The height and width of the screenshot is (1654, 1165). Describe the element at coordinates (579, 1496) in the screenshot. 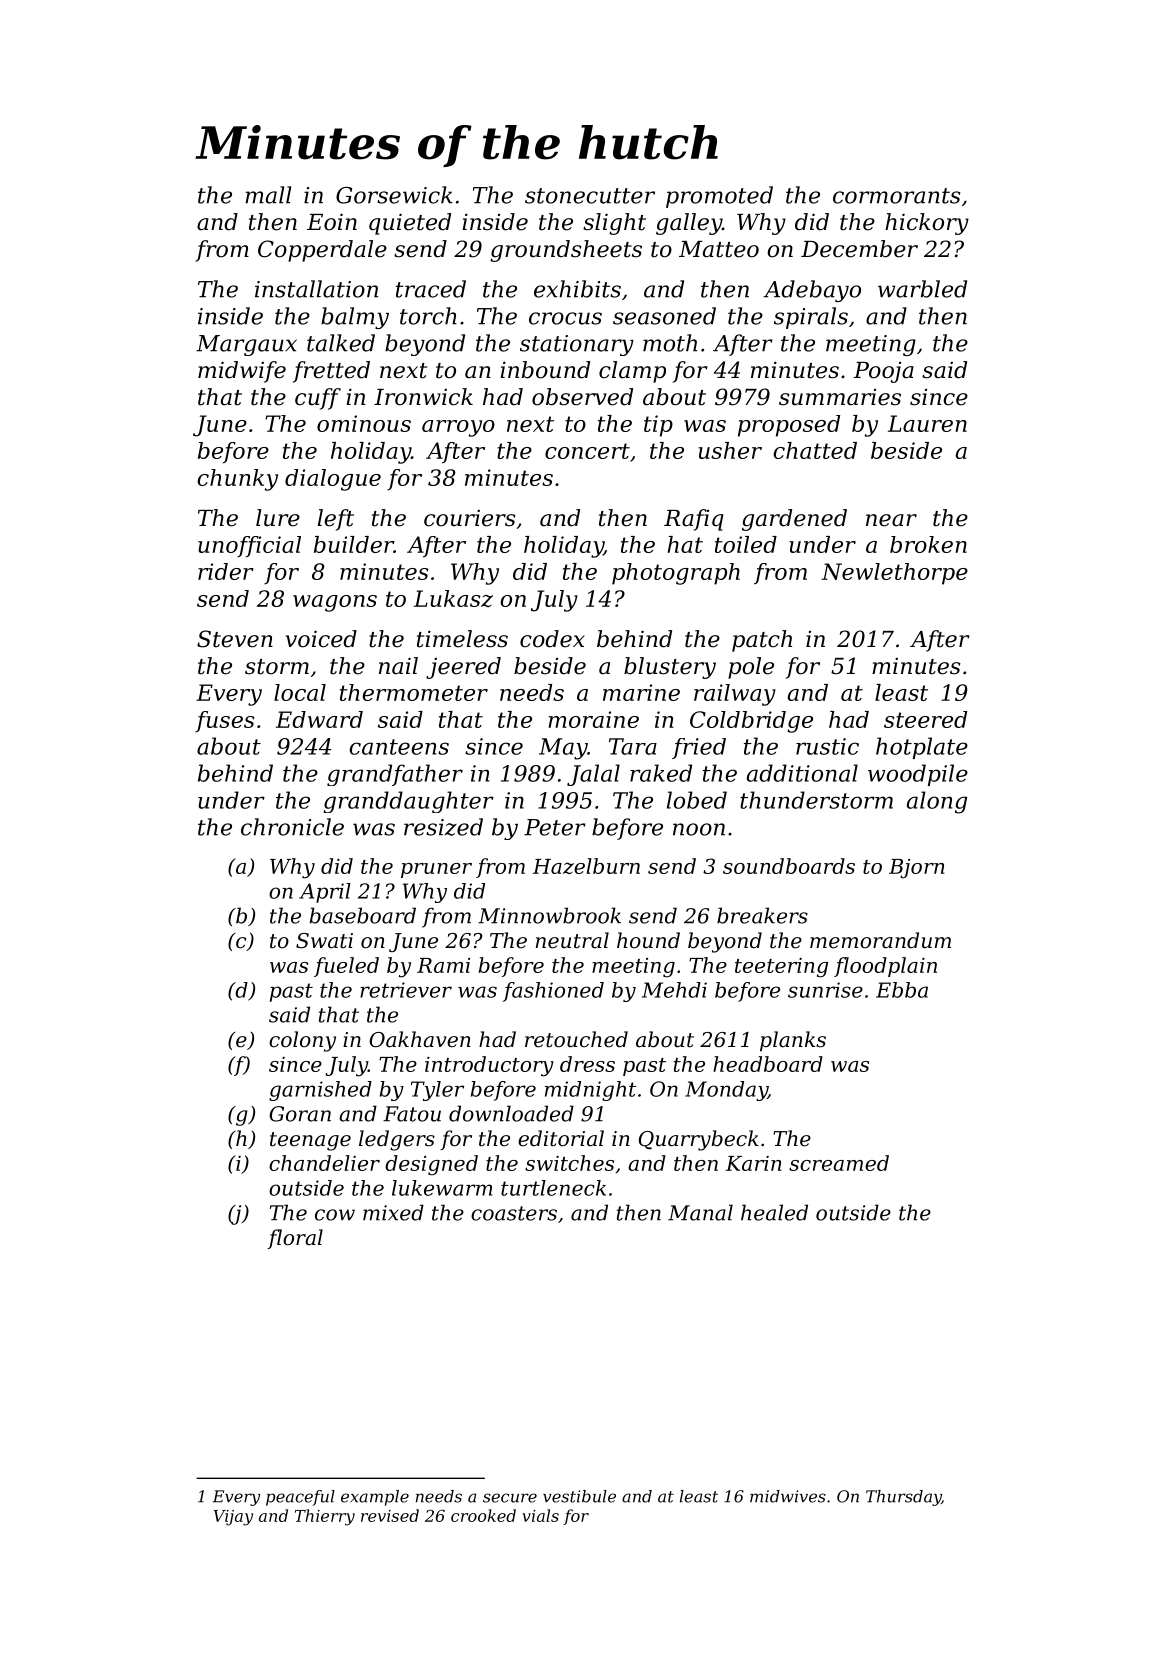

I see `vestibule` at that location.
